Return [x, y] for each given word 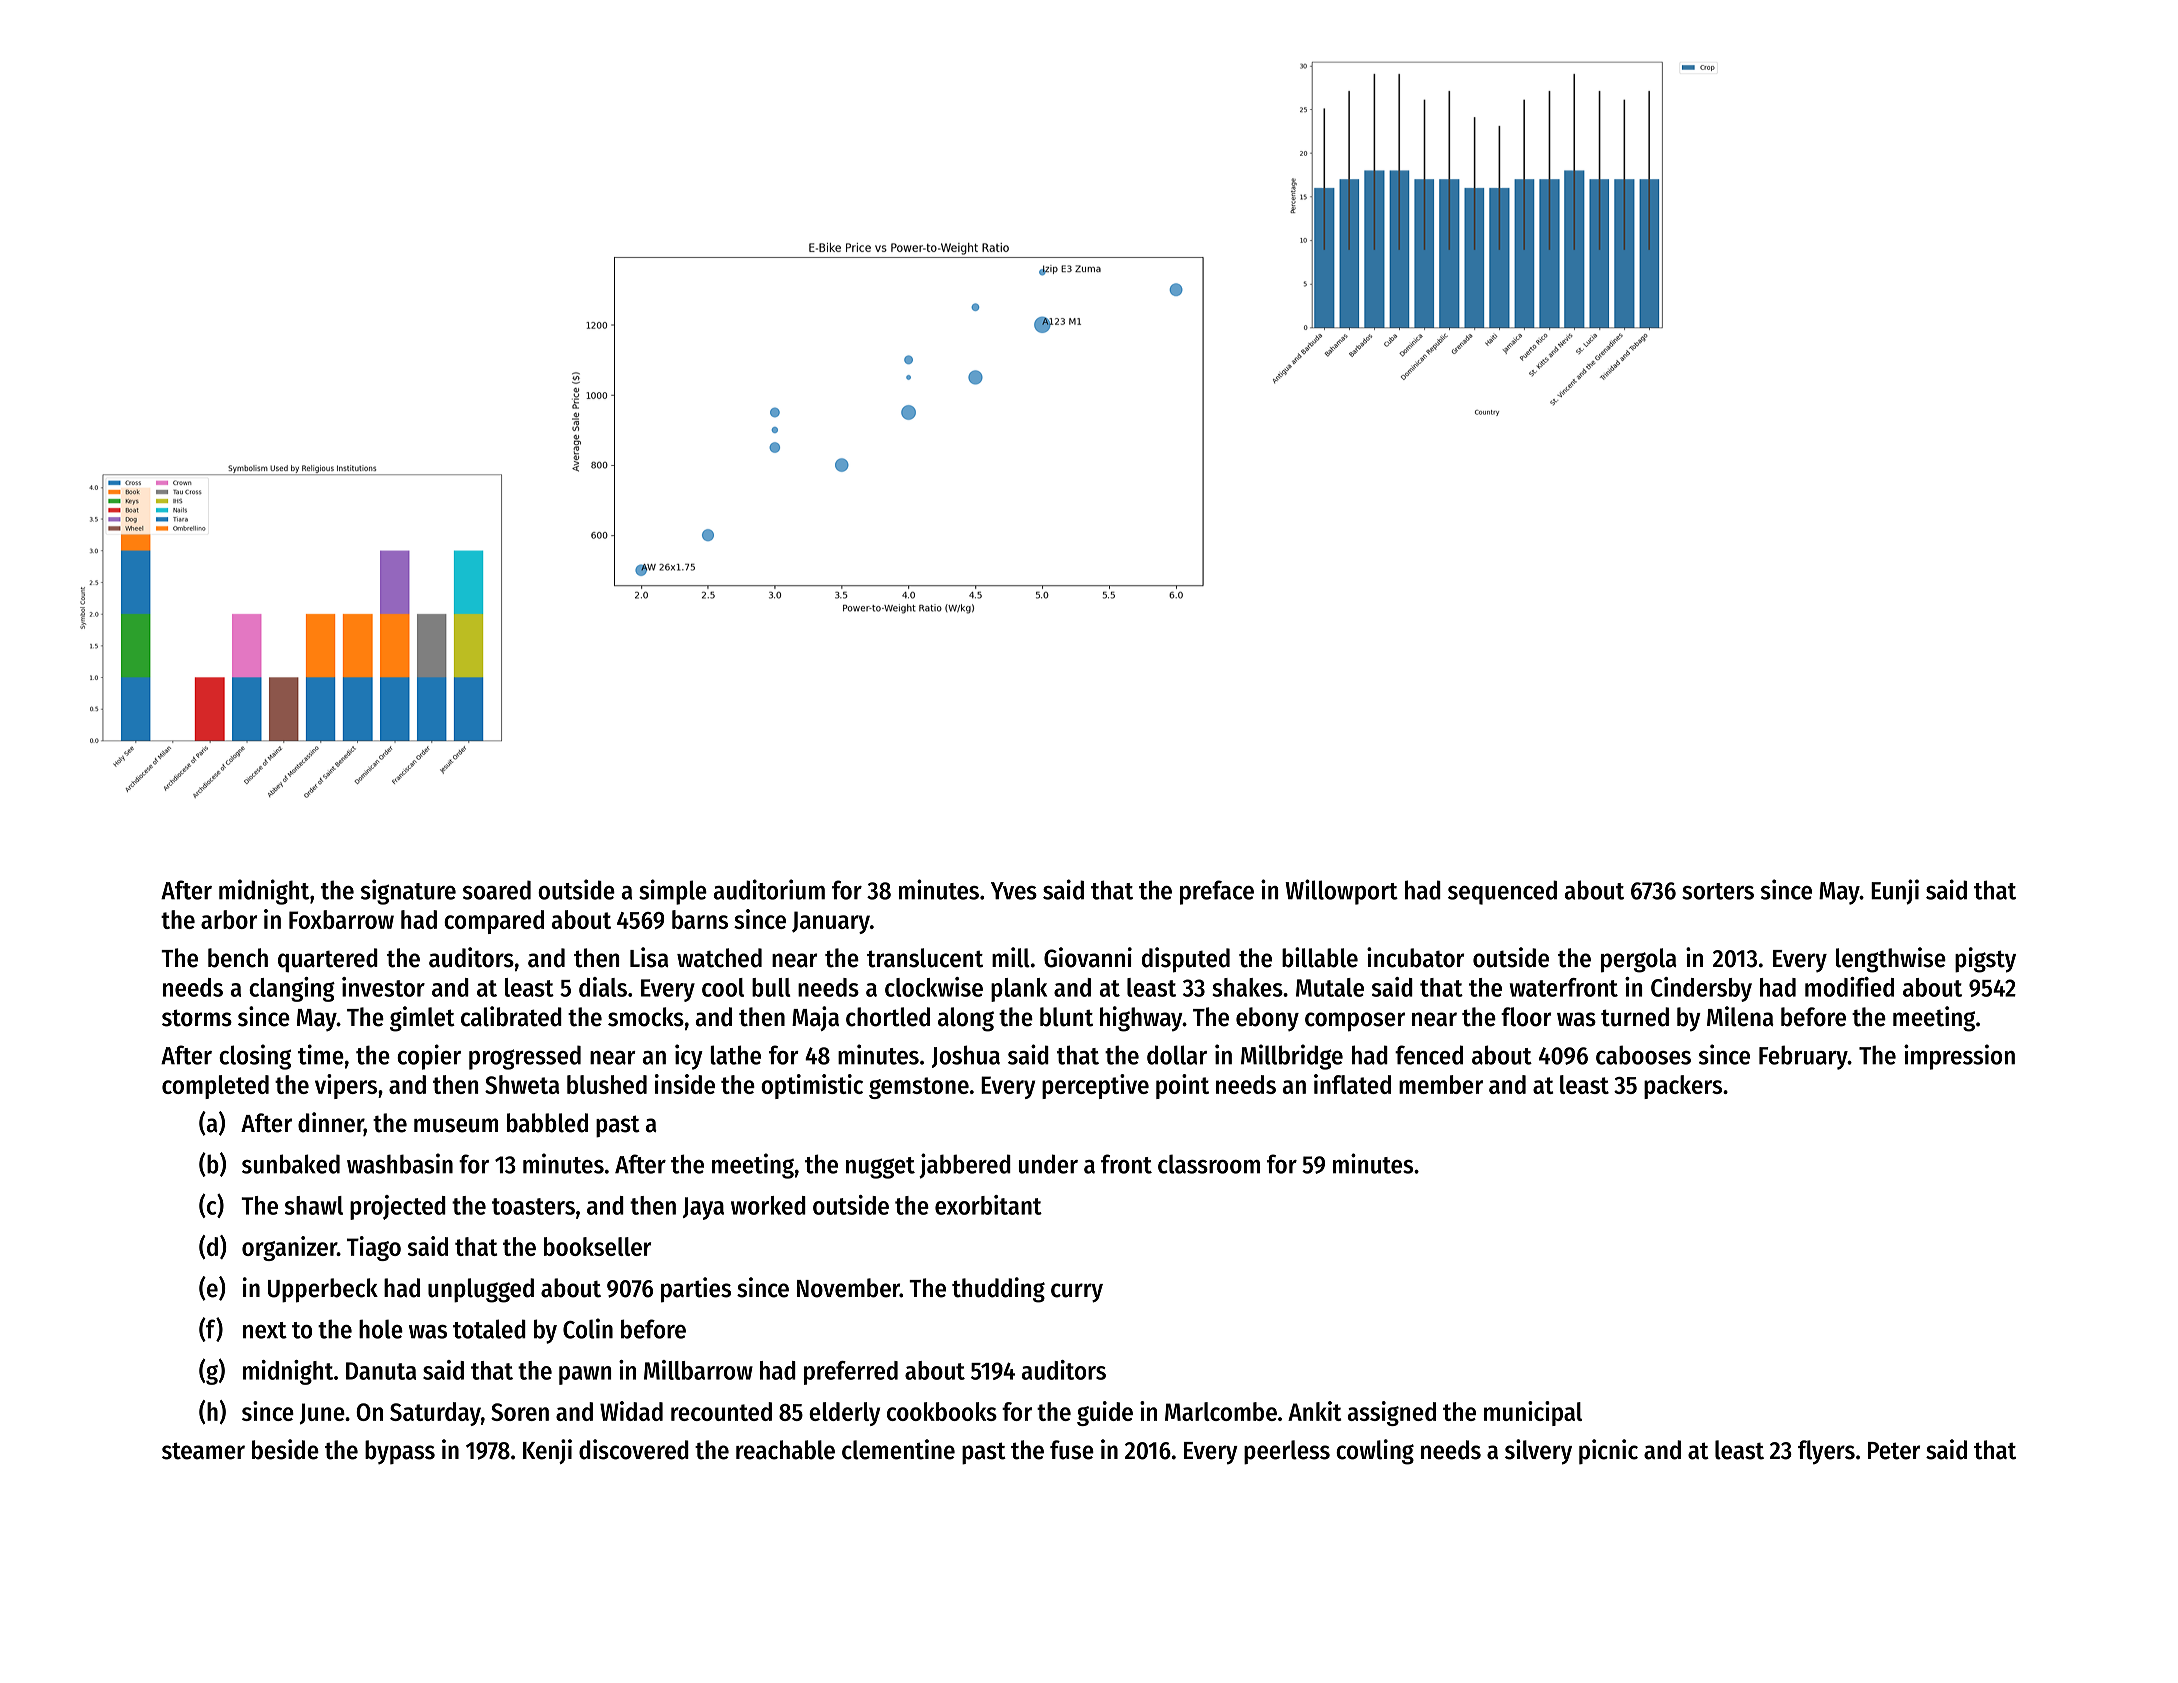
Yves [1014, 891]
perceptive [1095, 1086]
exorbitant [988, 1205]
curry [1077, 1293]
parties [696, 1290]
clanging [292, 989]
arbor [229, 919]
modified [1849, 987]
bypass [400, 1452]
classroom [1209, 1164]
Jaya [703, 1208]
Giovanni [1088, 957]
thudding [998, 1290]
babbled [547, 1123]
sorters [1718, 891]
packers [1683, 1087]
